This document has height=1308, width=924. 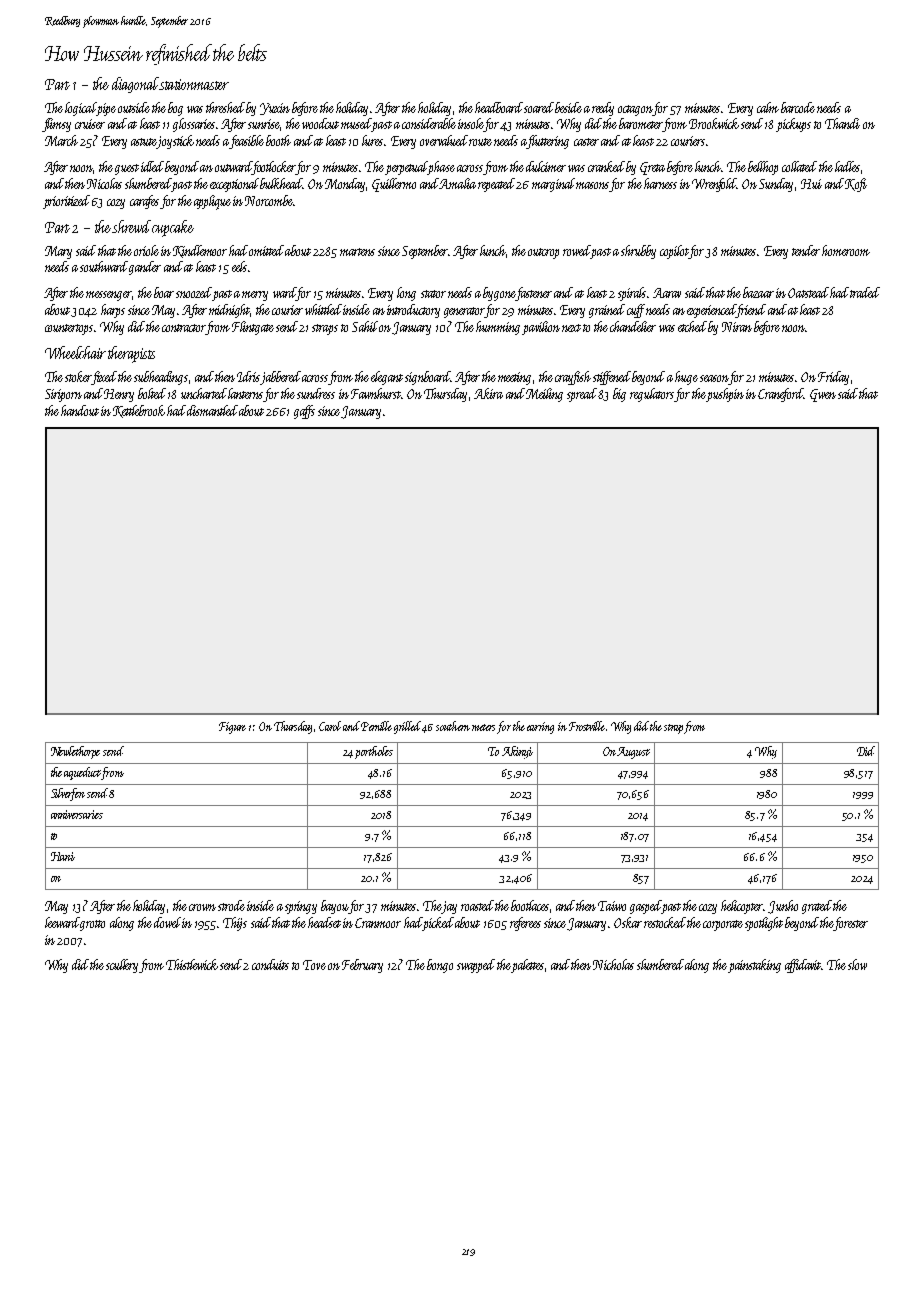 What do you see at coordinates (544, 395) in the document?
I see `Meiling` at bounding box center [544, 395].
